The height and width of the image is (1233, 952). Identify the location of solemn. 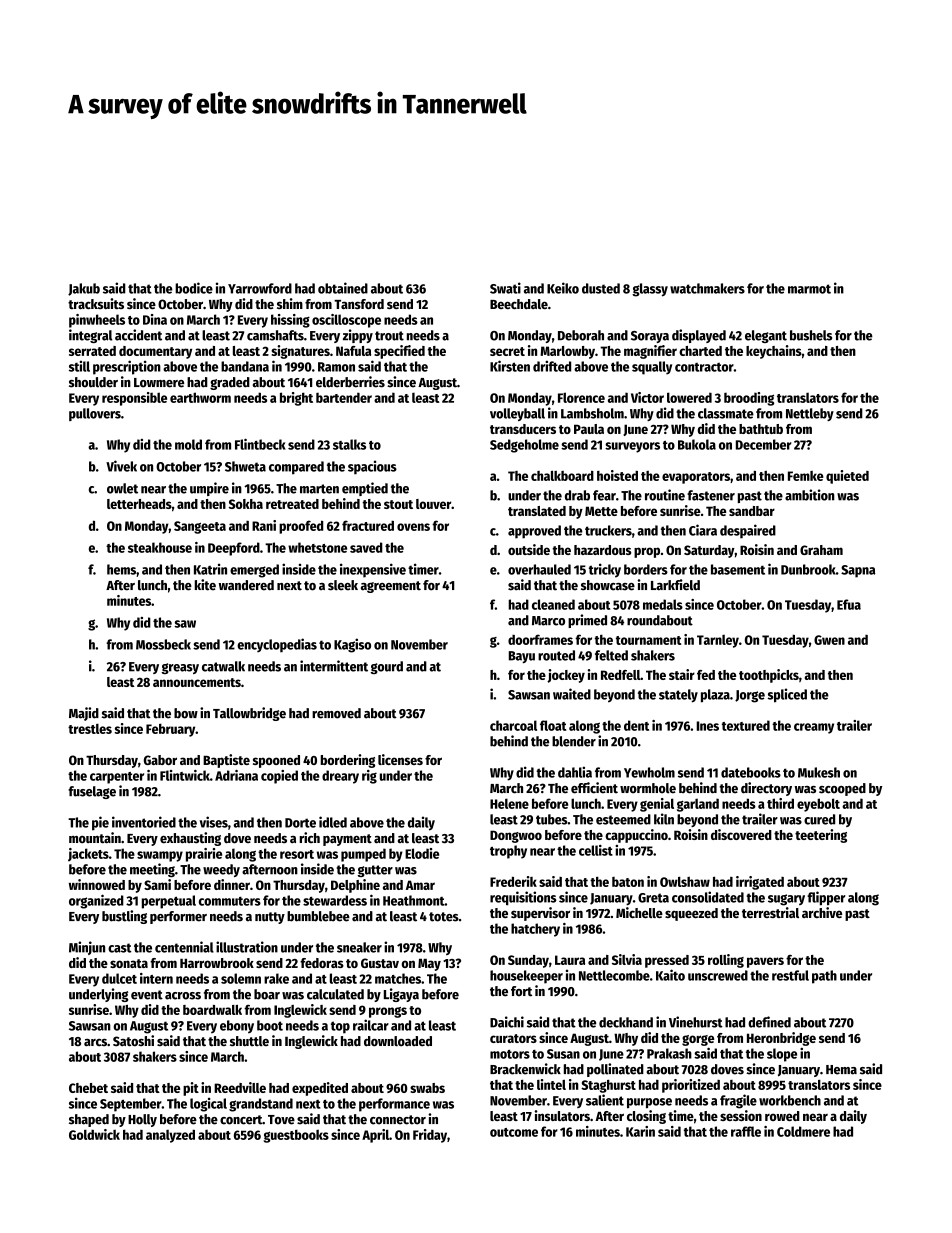
(241, 978).
